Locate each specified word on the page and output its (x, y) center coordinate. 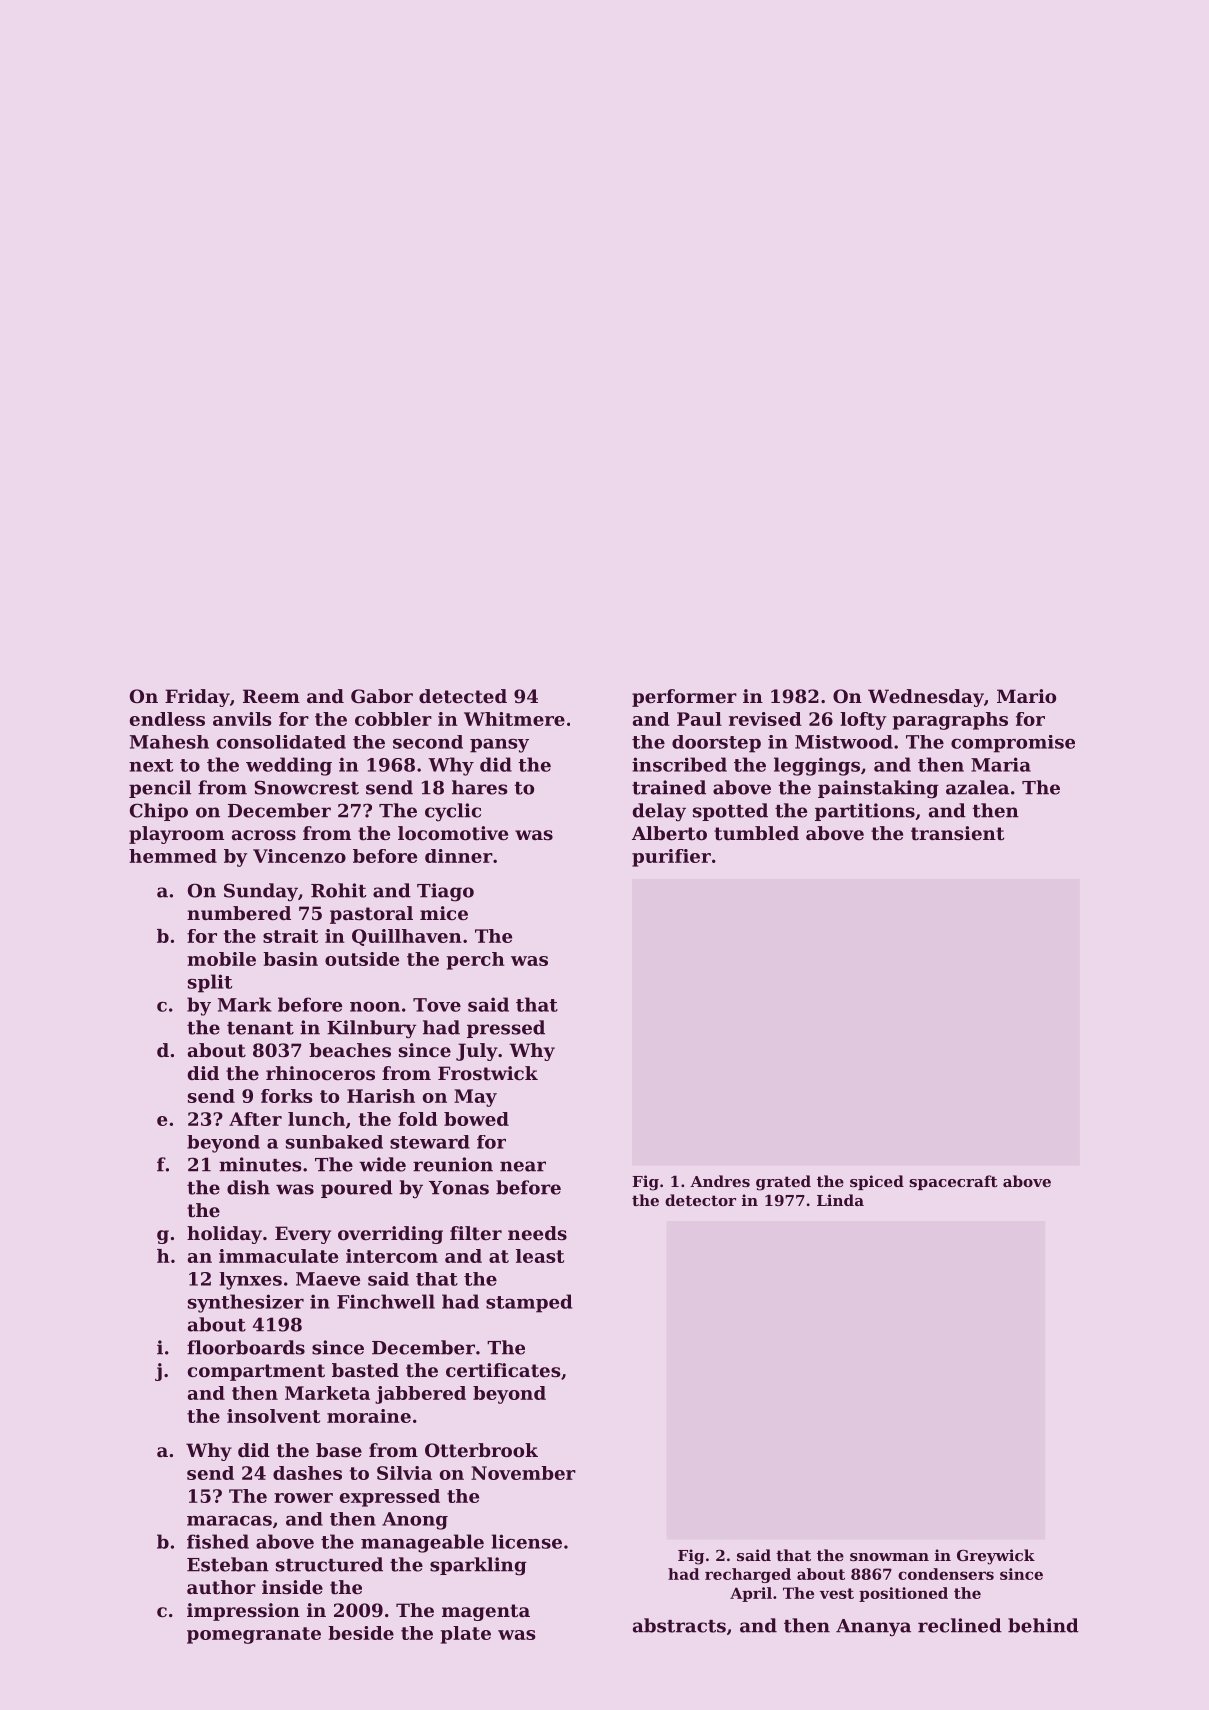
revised (765, 719)
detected (463, 696)
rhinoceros (320, 1073)
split (210, 983)
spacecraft (953, 1182)
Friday (197, 698)
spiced (877, 1182)
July (477, 1052)
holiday (224, 1235)
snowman (889, 1557)
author (221, 1587)
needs (537, 1233)
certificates (503, 1370)
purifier (671, 858)
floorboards (246, 1347)
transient (957, 833)
